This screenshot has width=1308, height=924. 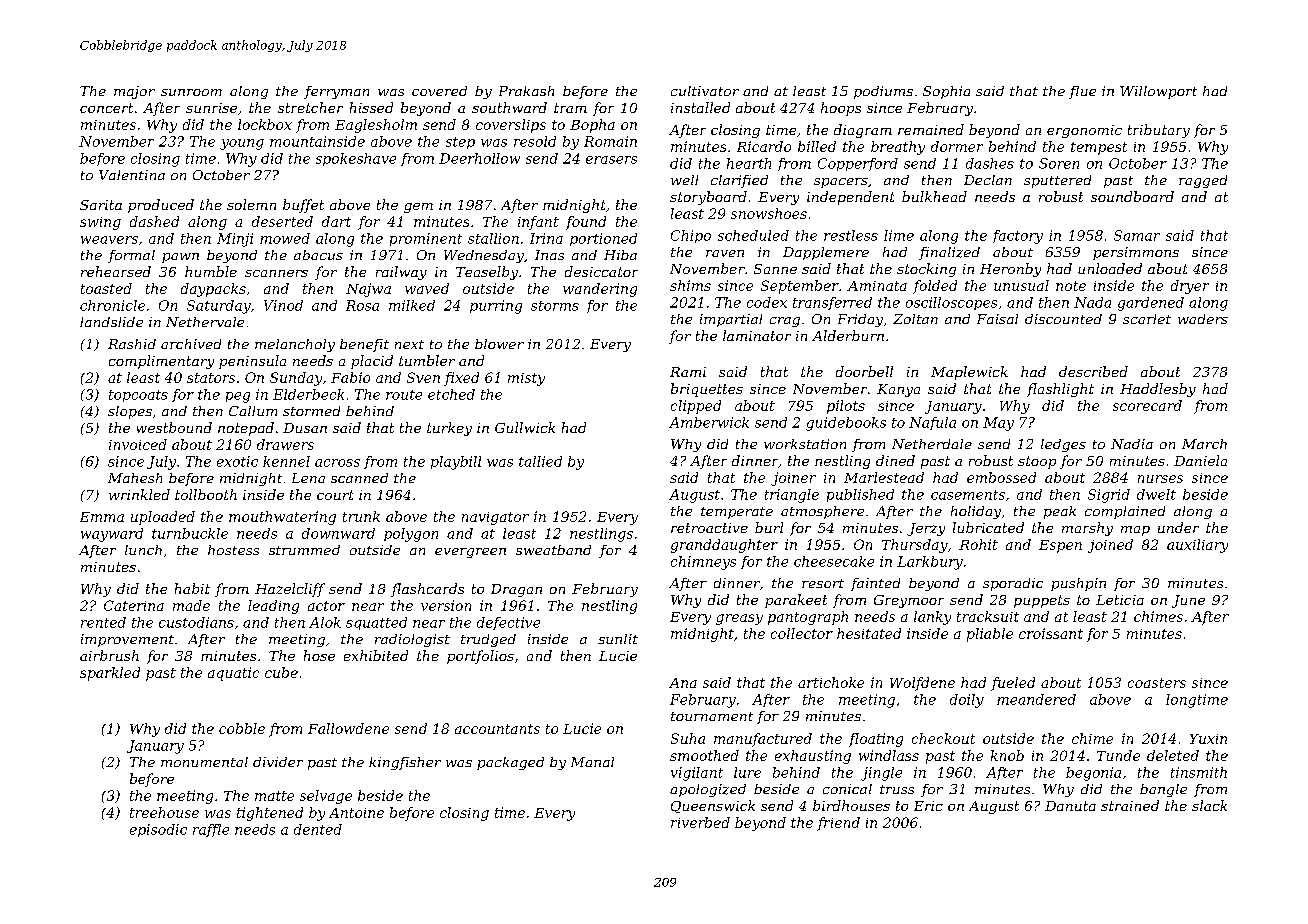 What do you see at coordinates (1137, 235) in the screenshot?
I see `Samar` at bounding box center [1137, 235].
